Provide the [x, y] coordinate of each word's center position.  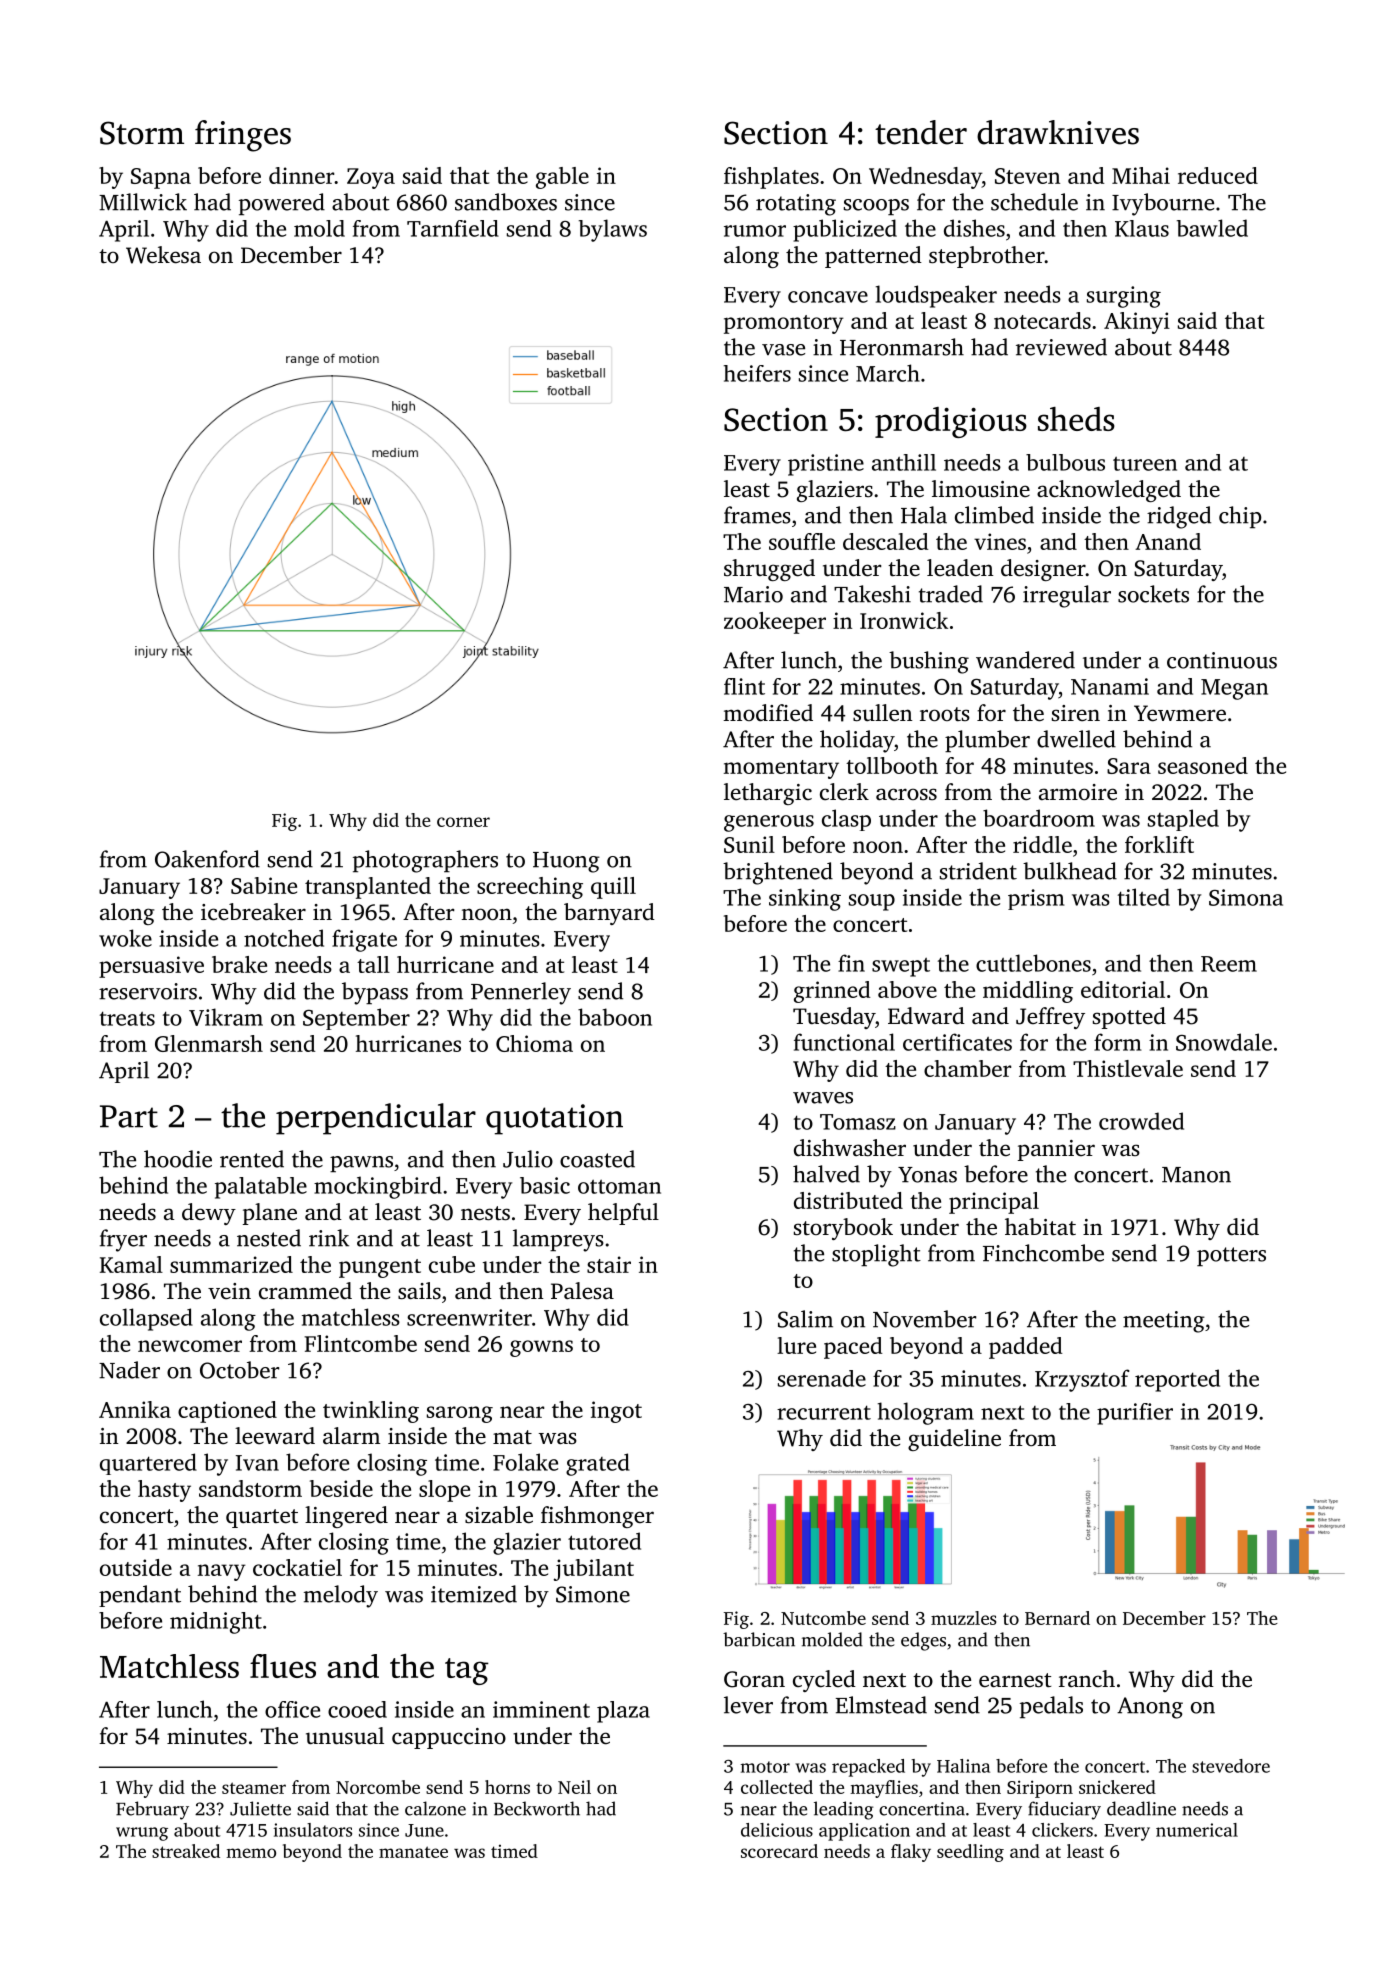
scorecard [779, 1851]
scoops [876, 207]
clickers [1062, 1830]
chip [1240, 517]
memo [251, 1853]
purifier [1135, 1414]
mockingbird [378, 1187]
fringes [243, 136]
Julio [528, 1159]
